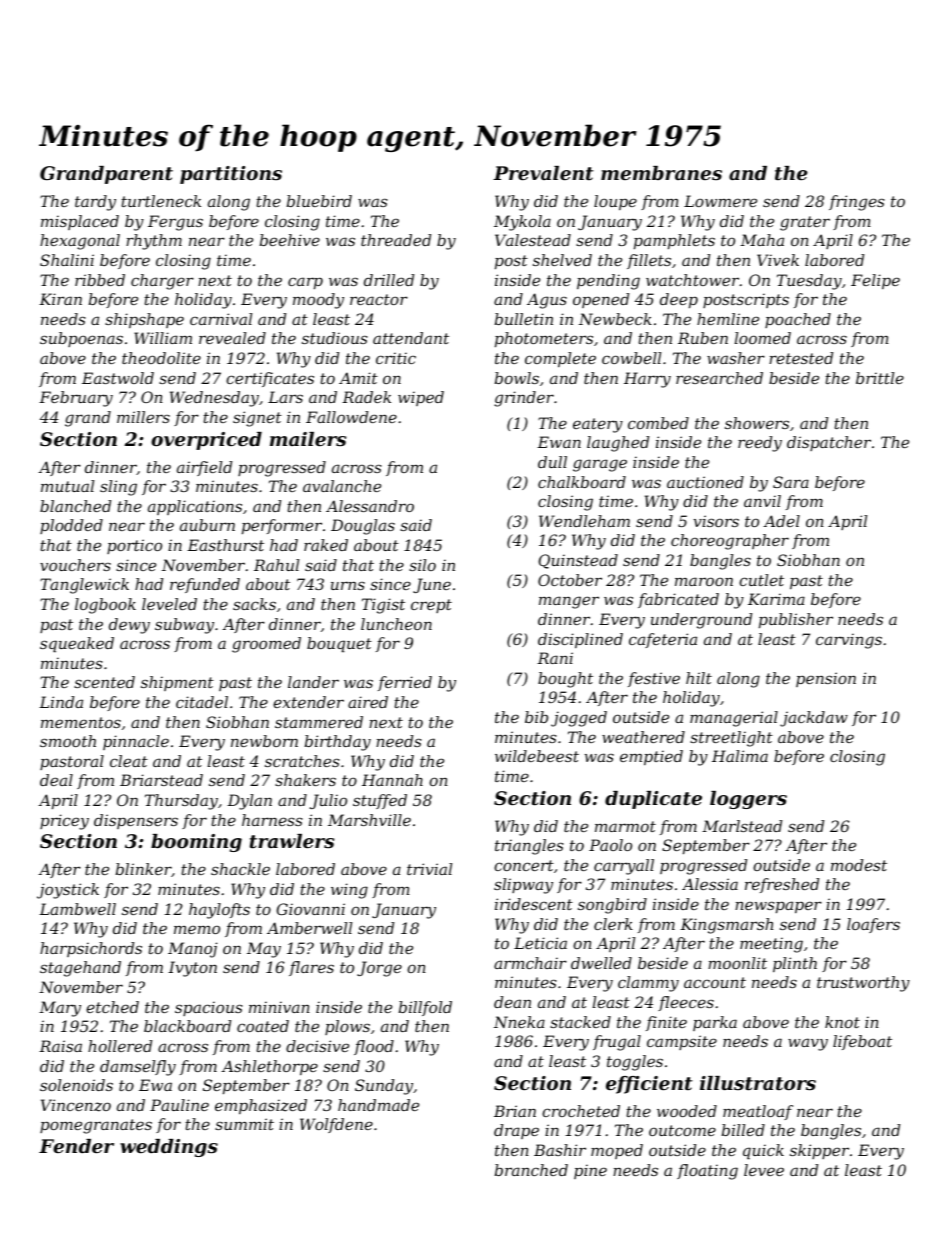 This document has width=952, height=1233. What do you see at coordinates (231, 175) in the document?
I see `partitions` at bounding box center [231, 175].
